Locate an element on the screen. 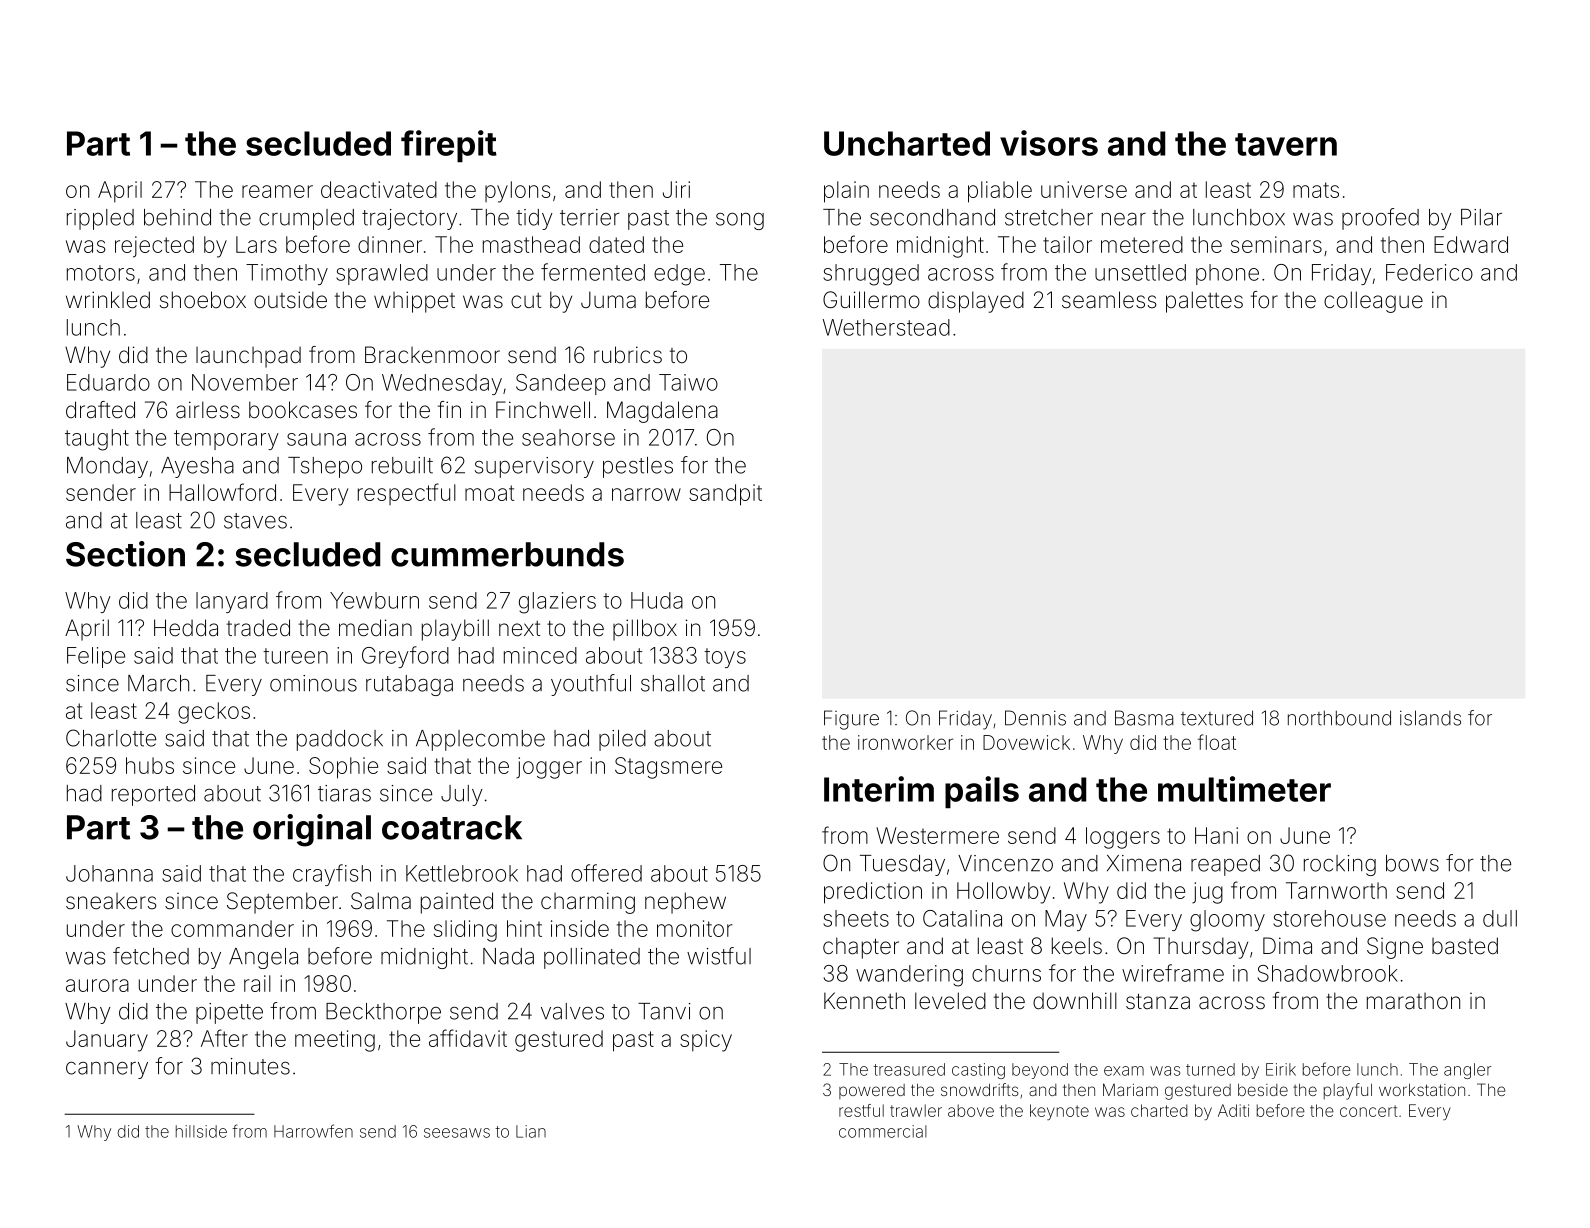 This screenshot has width=1590, height=1228. displayed is located at coordinates (976, 302).
